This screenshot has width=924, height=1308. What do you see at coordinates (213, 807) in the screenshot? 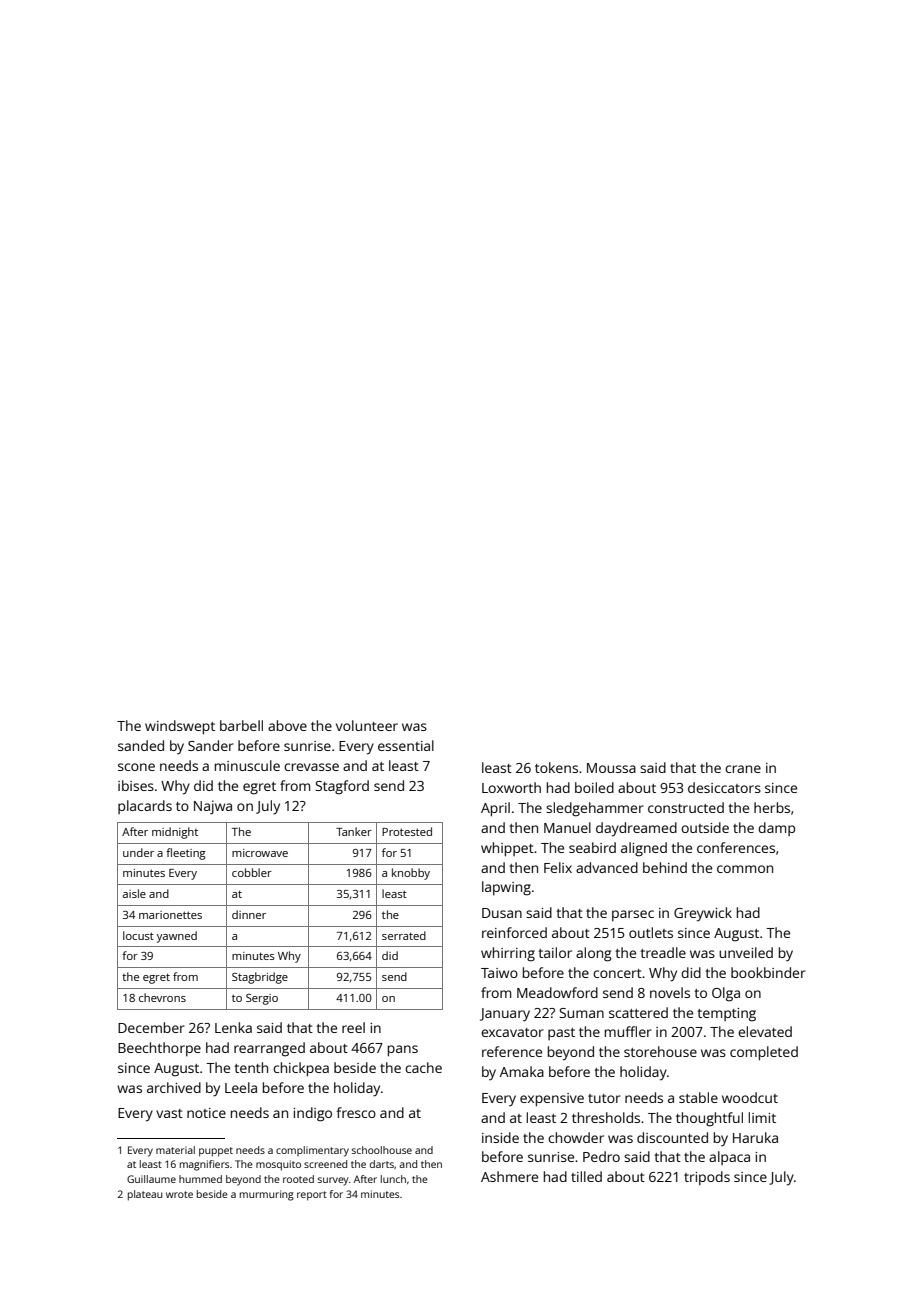
I see `Najwa` at bounding box center [213, 807].
